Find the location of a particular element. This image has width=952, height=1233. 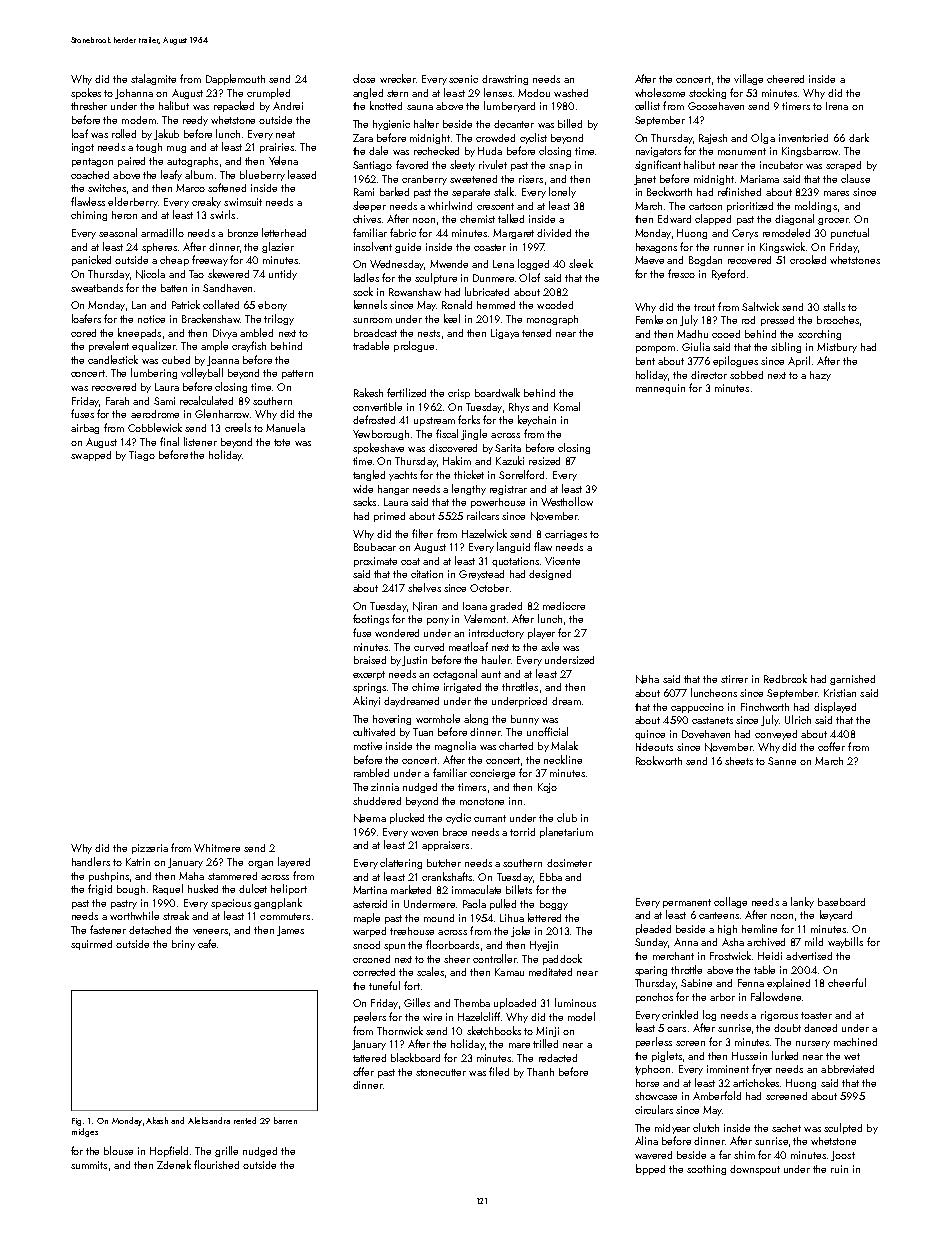

rented is located at coordinates (245, 1120).
